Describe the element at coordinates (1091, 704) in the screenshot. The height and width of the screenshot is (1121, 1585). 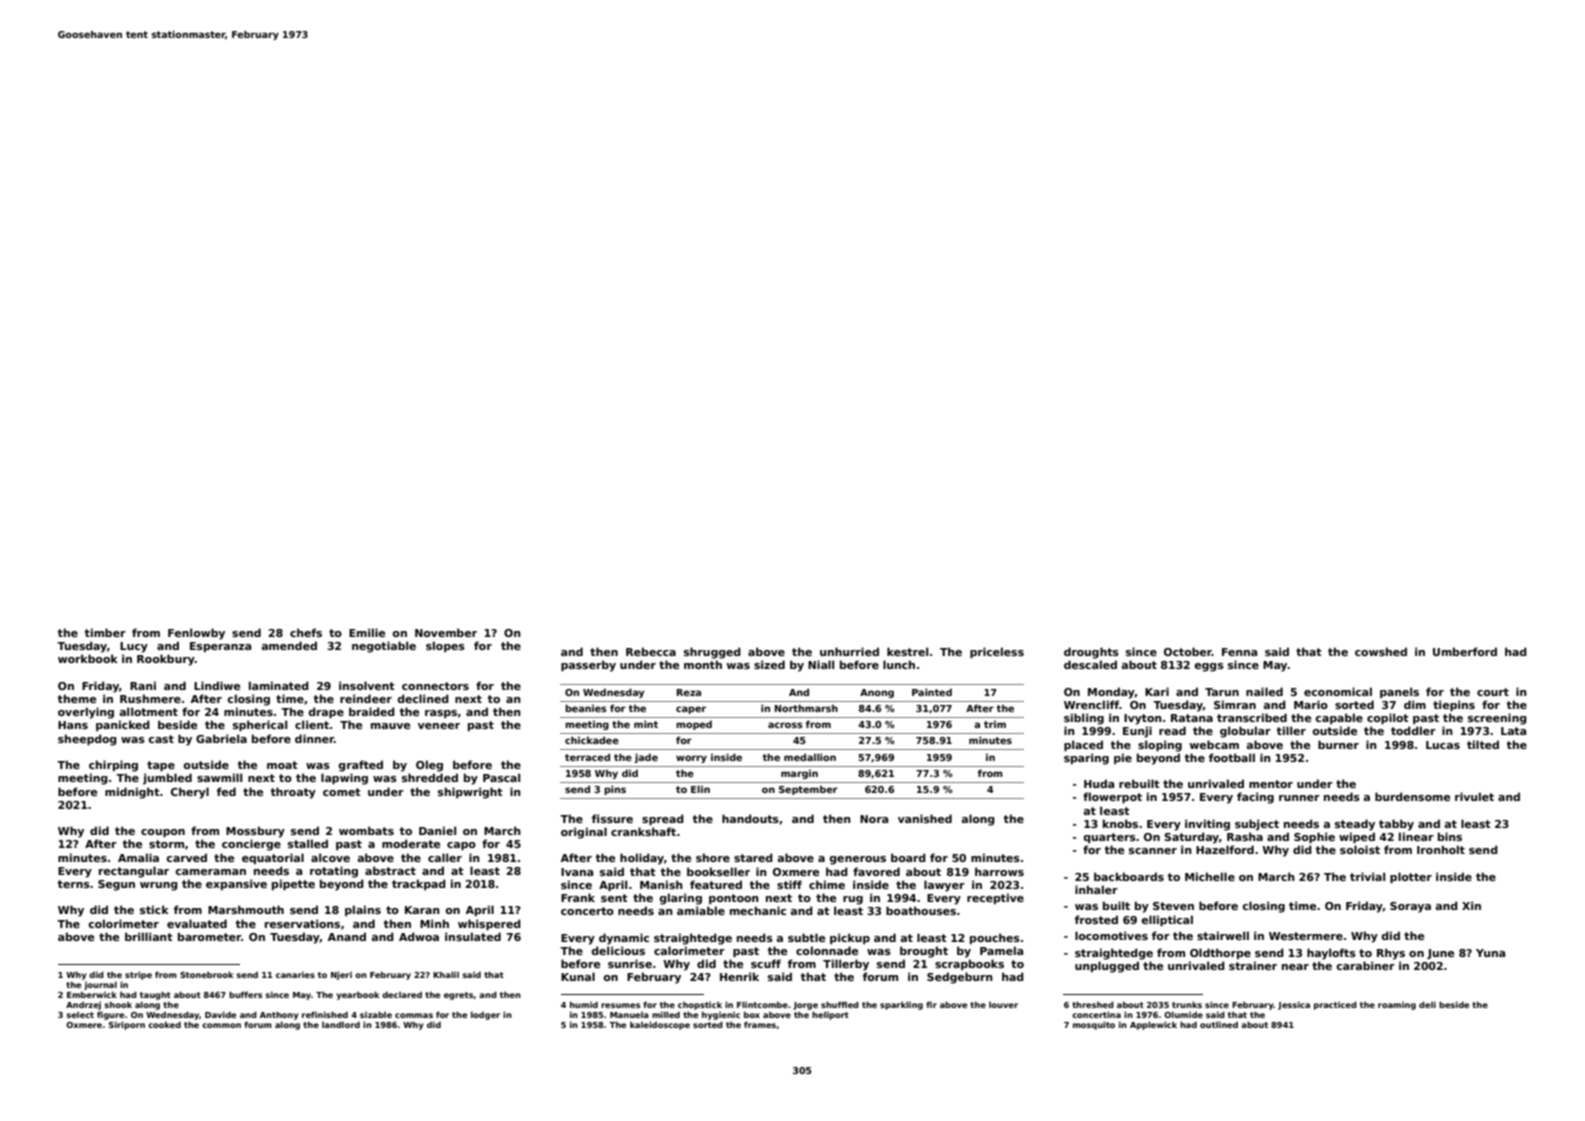
I see `Wrencliff` at that location.
